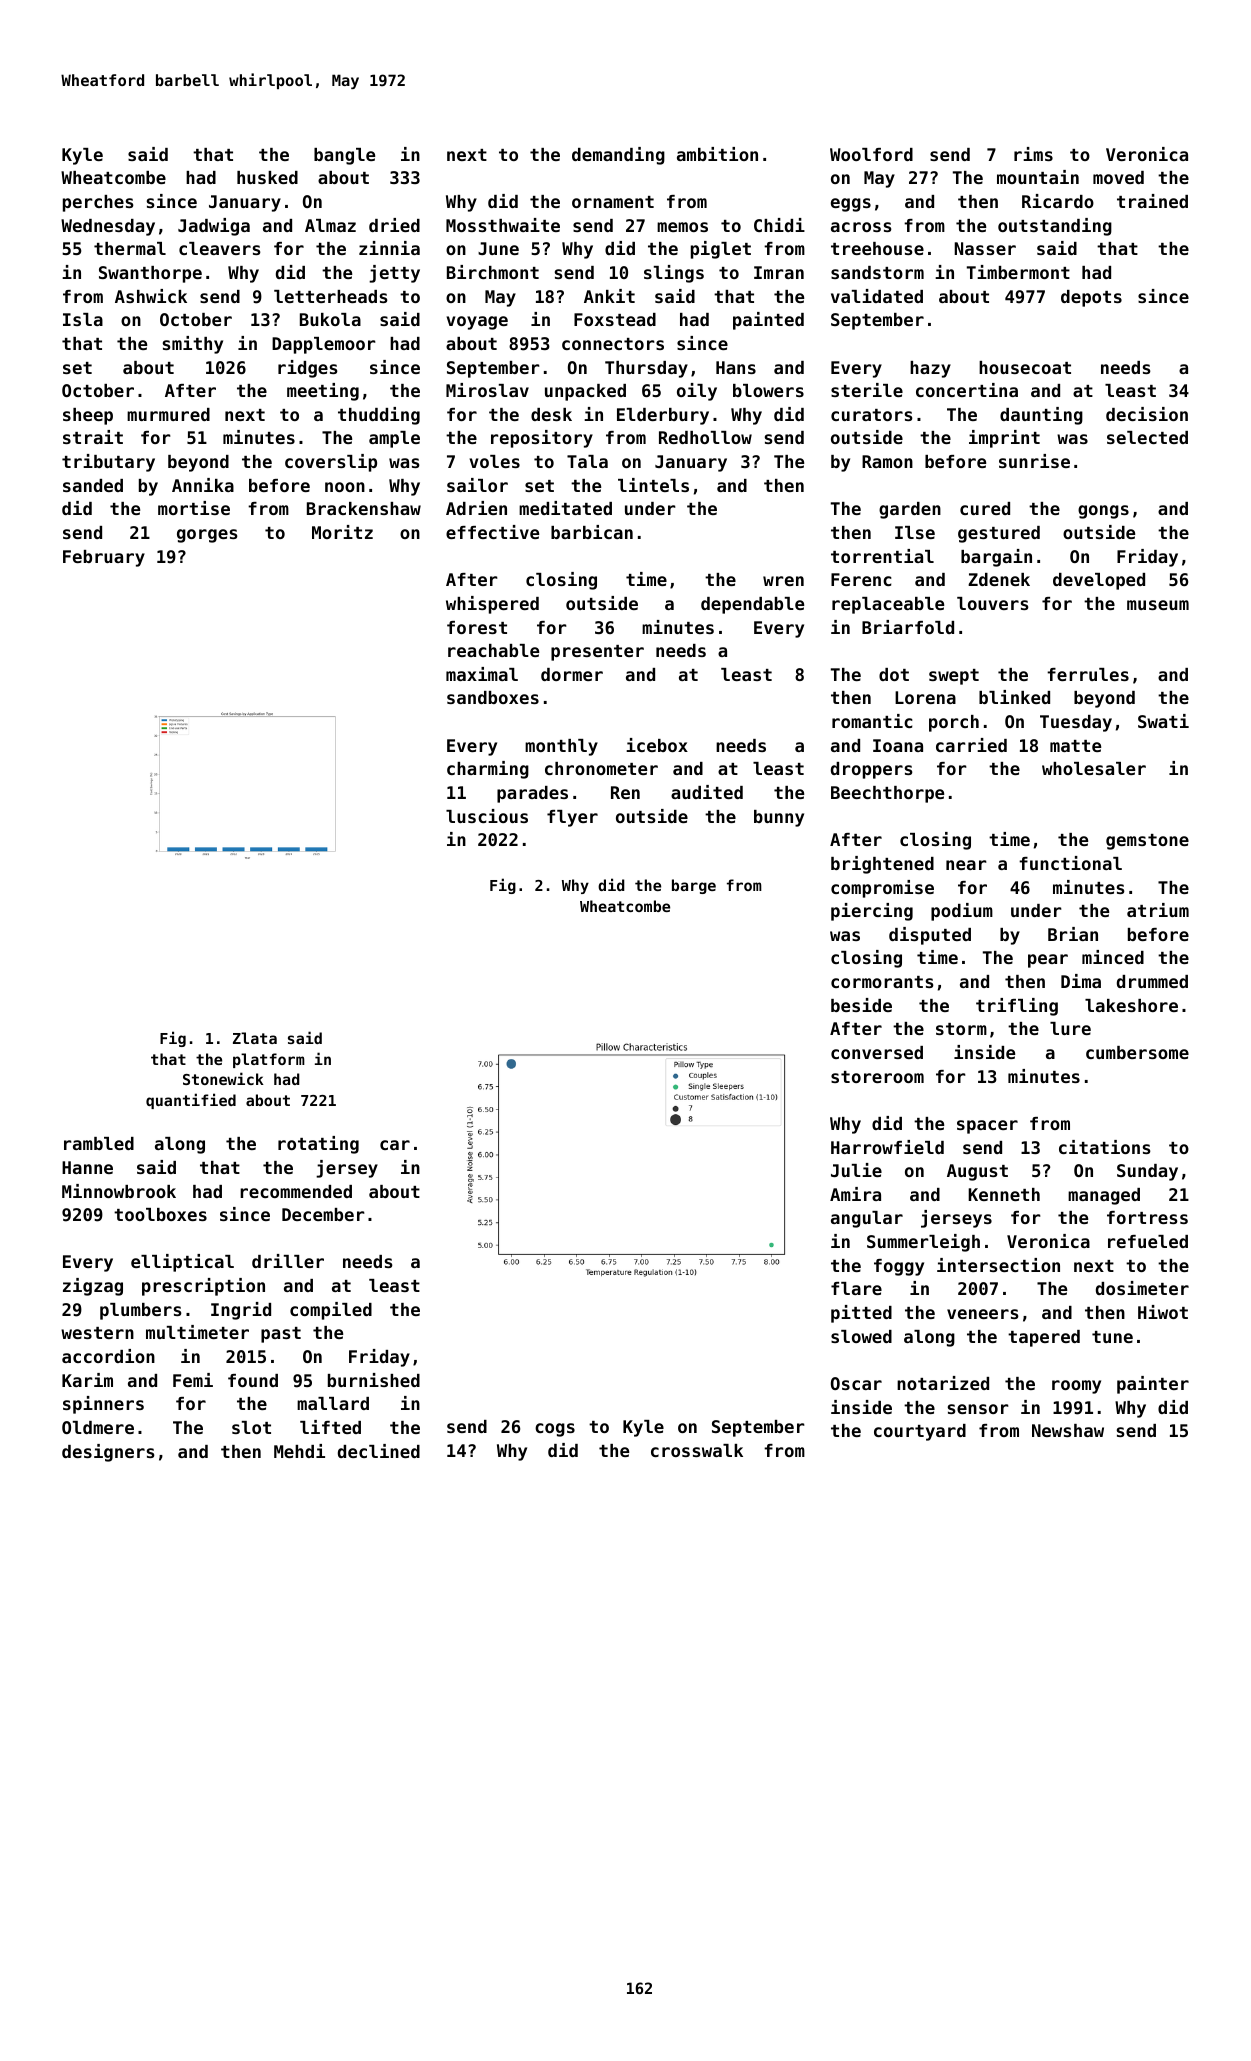  What do you see at coordinates (477, 323) in the screenshot?
I see `voyage` at bounding box center [477, 323].
